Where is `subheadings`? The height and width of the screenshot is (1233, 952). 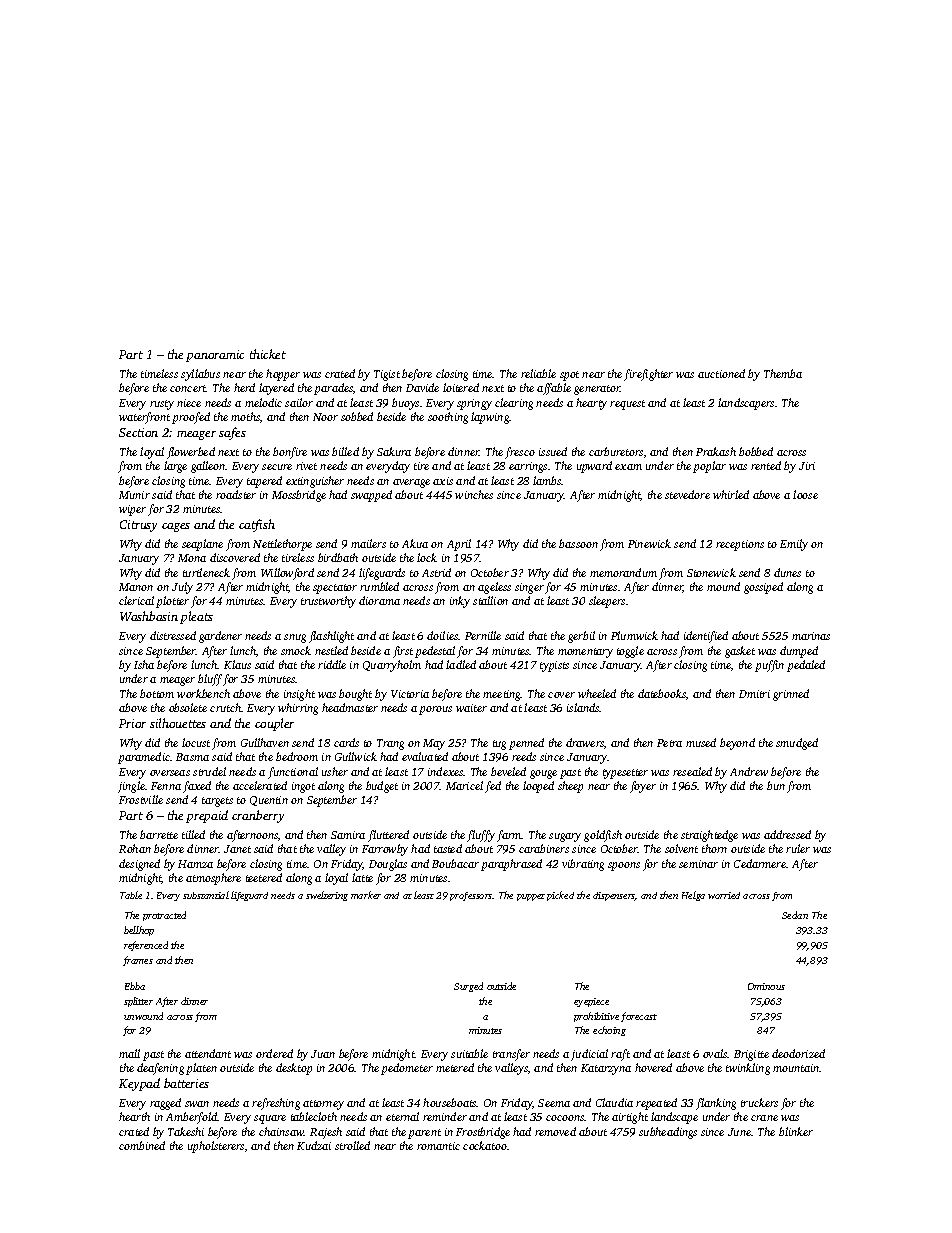 subheadings is located at coordinates (668, 1133).
